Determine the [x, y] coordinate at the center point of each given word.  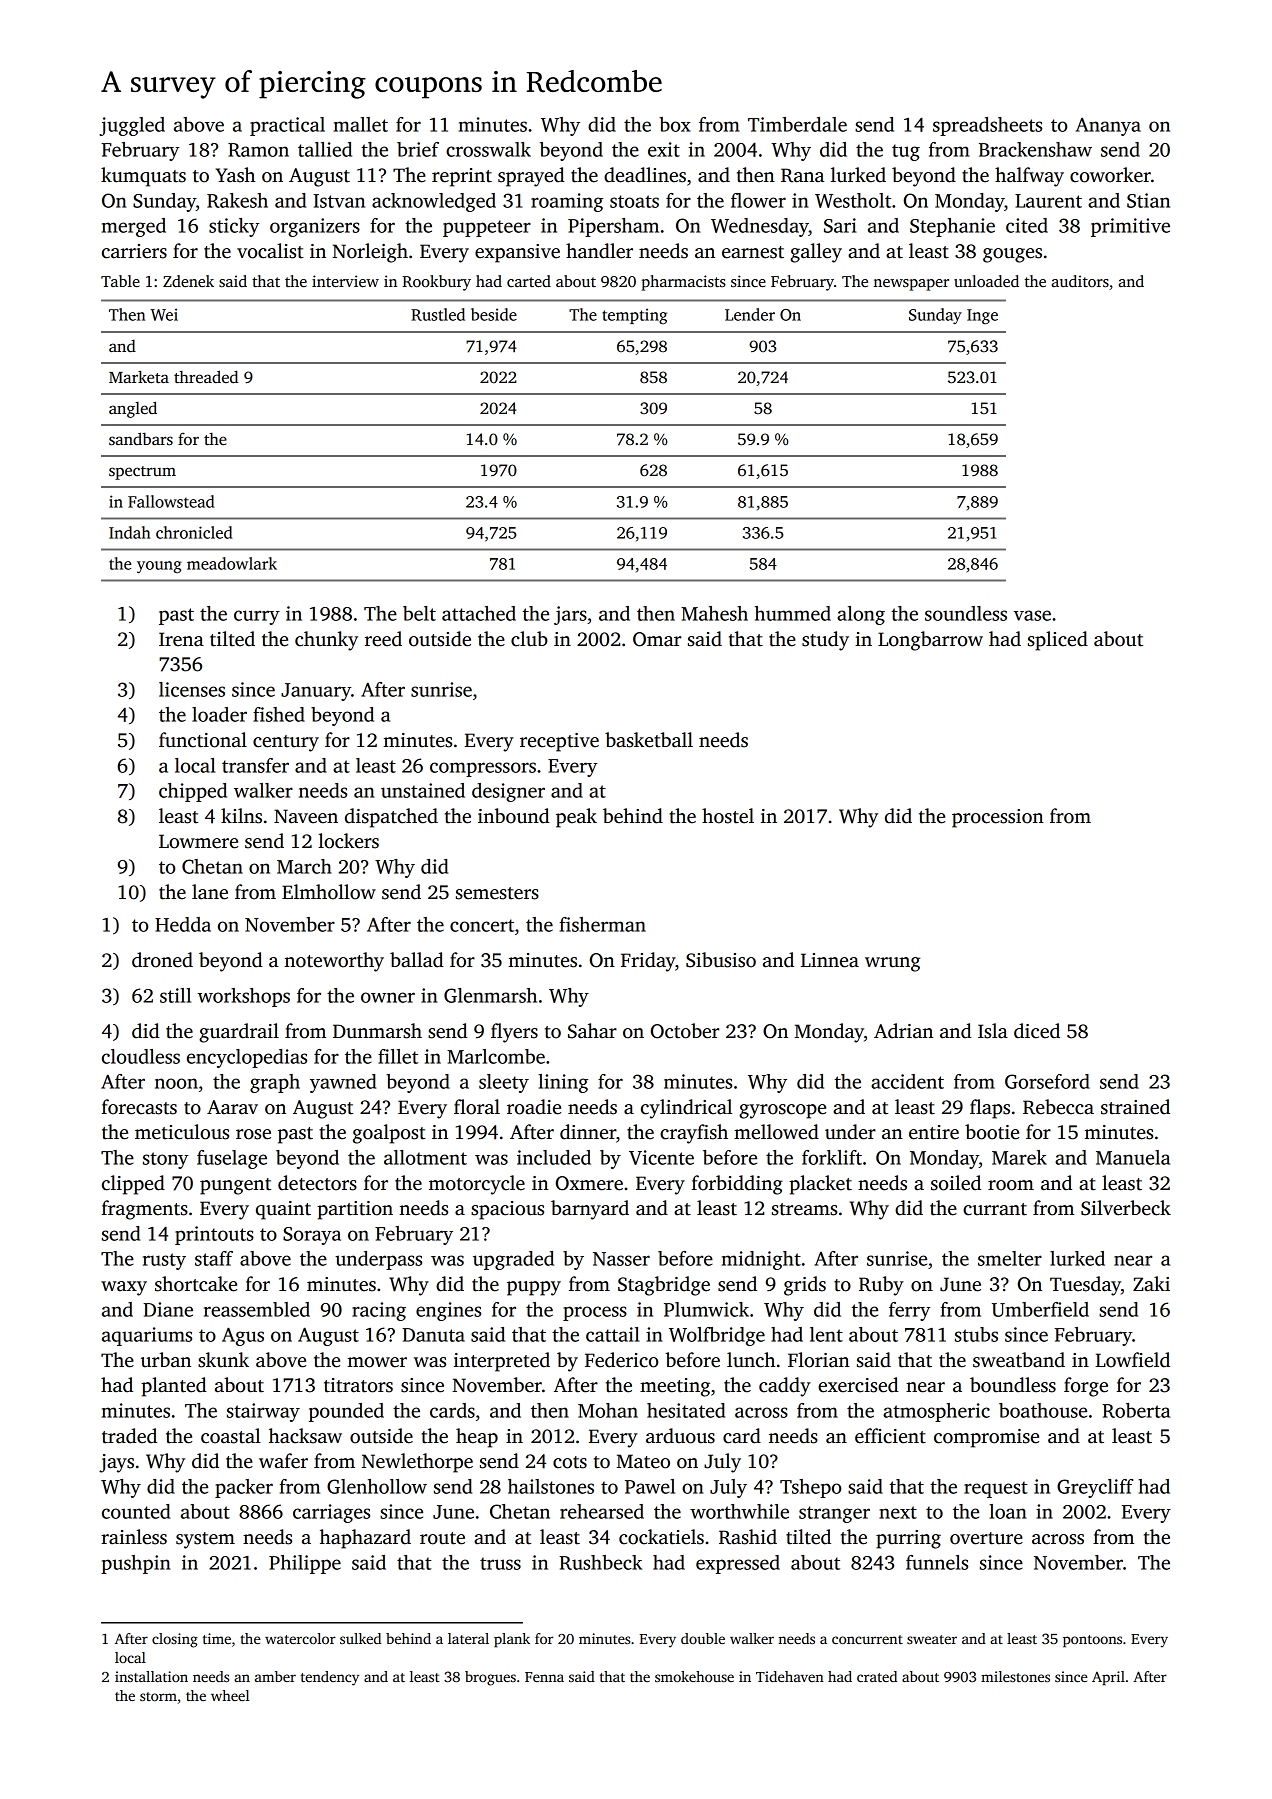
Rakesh [237, 200]
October [685, 1031]
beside [494, 314]
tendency [330, 1678]
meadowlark [232, 563]
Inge [982, 317]
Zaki [1151, 1284]
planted [174, 1387]
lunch [751, 1360]
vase [1032, 615]
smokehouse [694, 1676]
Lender [750, 314]
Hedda [183, 924]
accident [907, 1081]
